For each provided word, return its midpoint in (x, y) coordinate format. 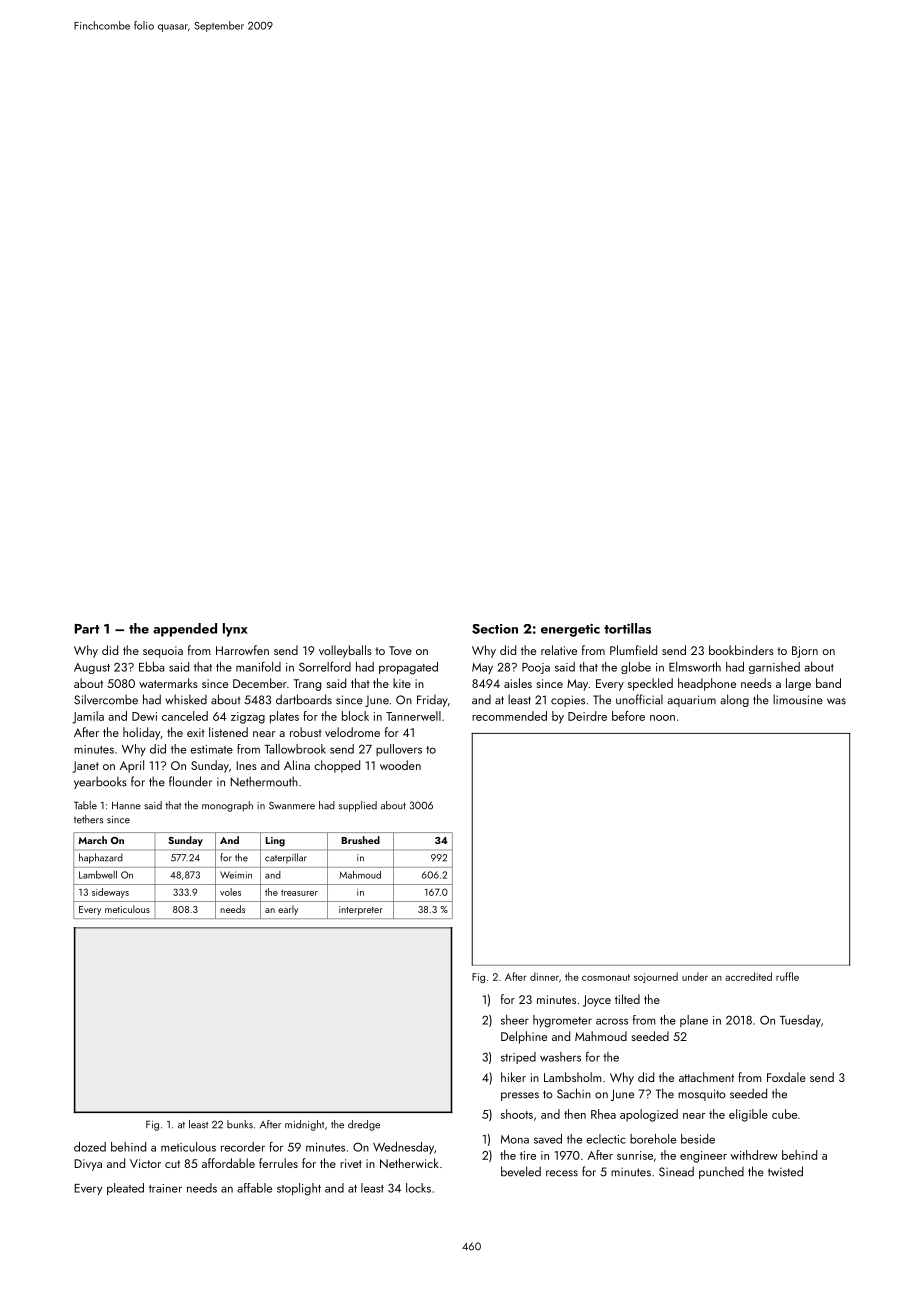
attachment (706, 1077)
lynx (235, 630)
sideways (110, 893)
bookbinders (741, 650)
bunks (240, 1124)
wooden (400, 765)
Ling (275, 842)
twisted (785, 1171)
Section (495, 629)
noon (662, 718)
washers (560, 1057)
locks (418, 1188)
